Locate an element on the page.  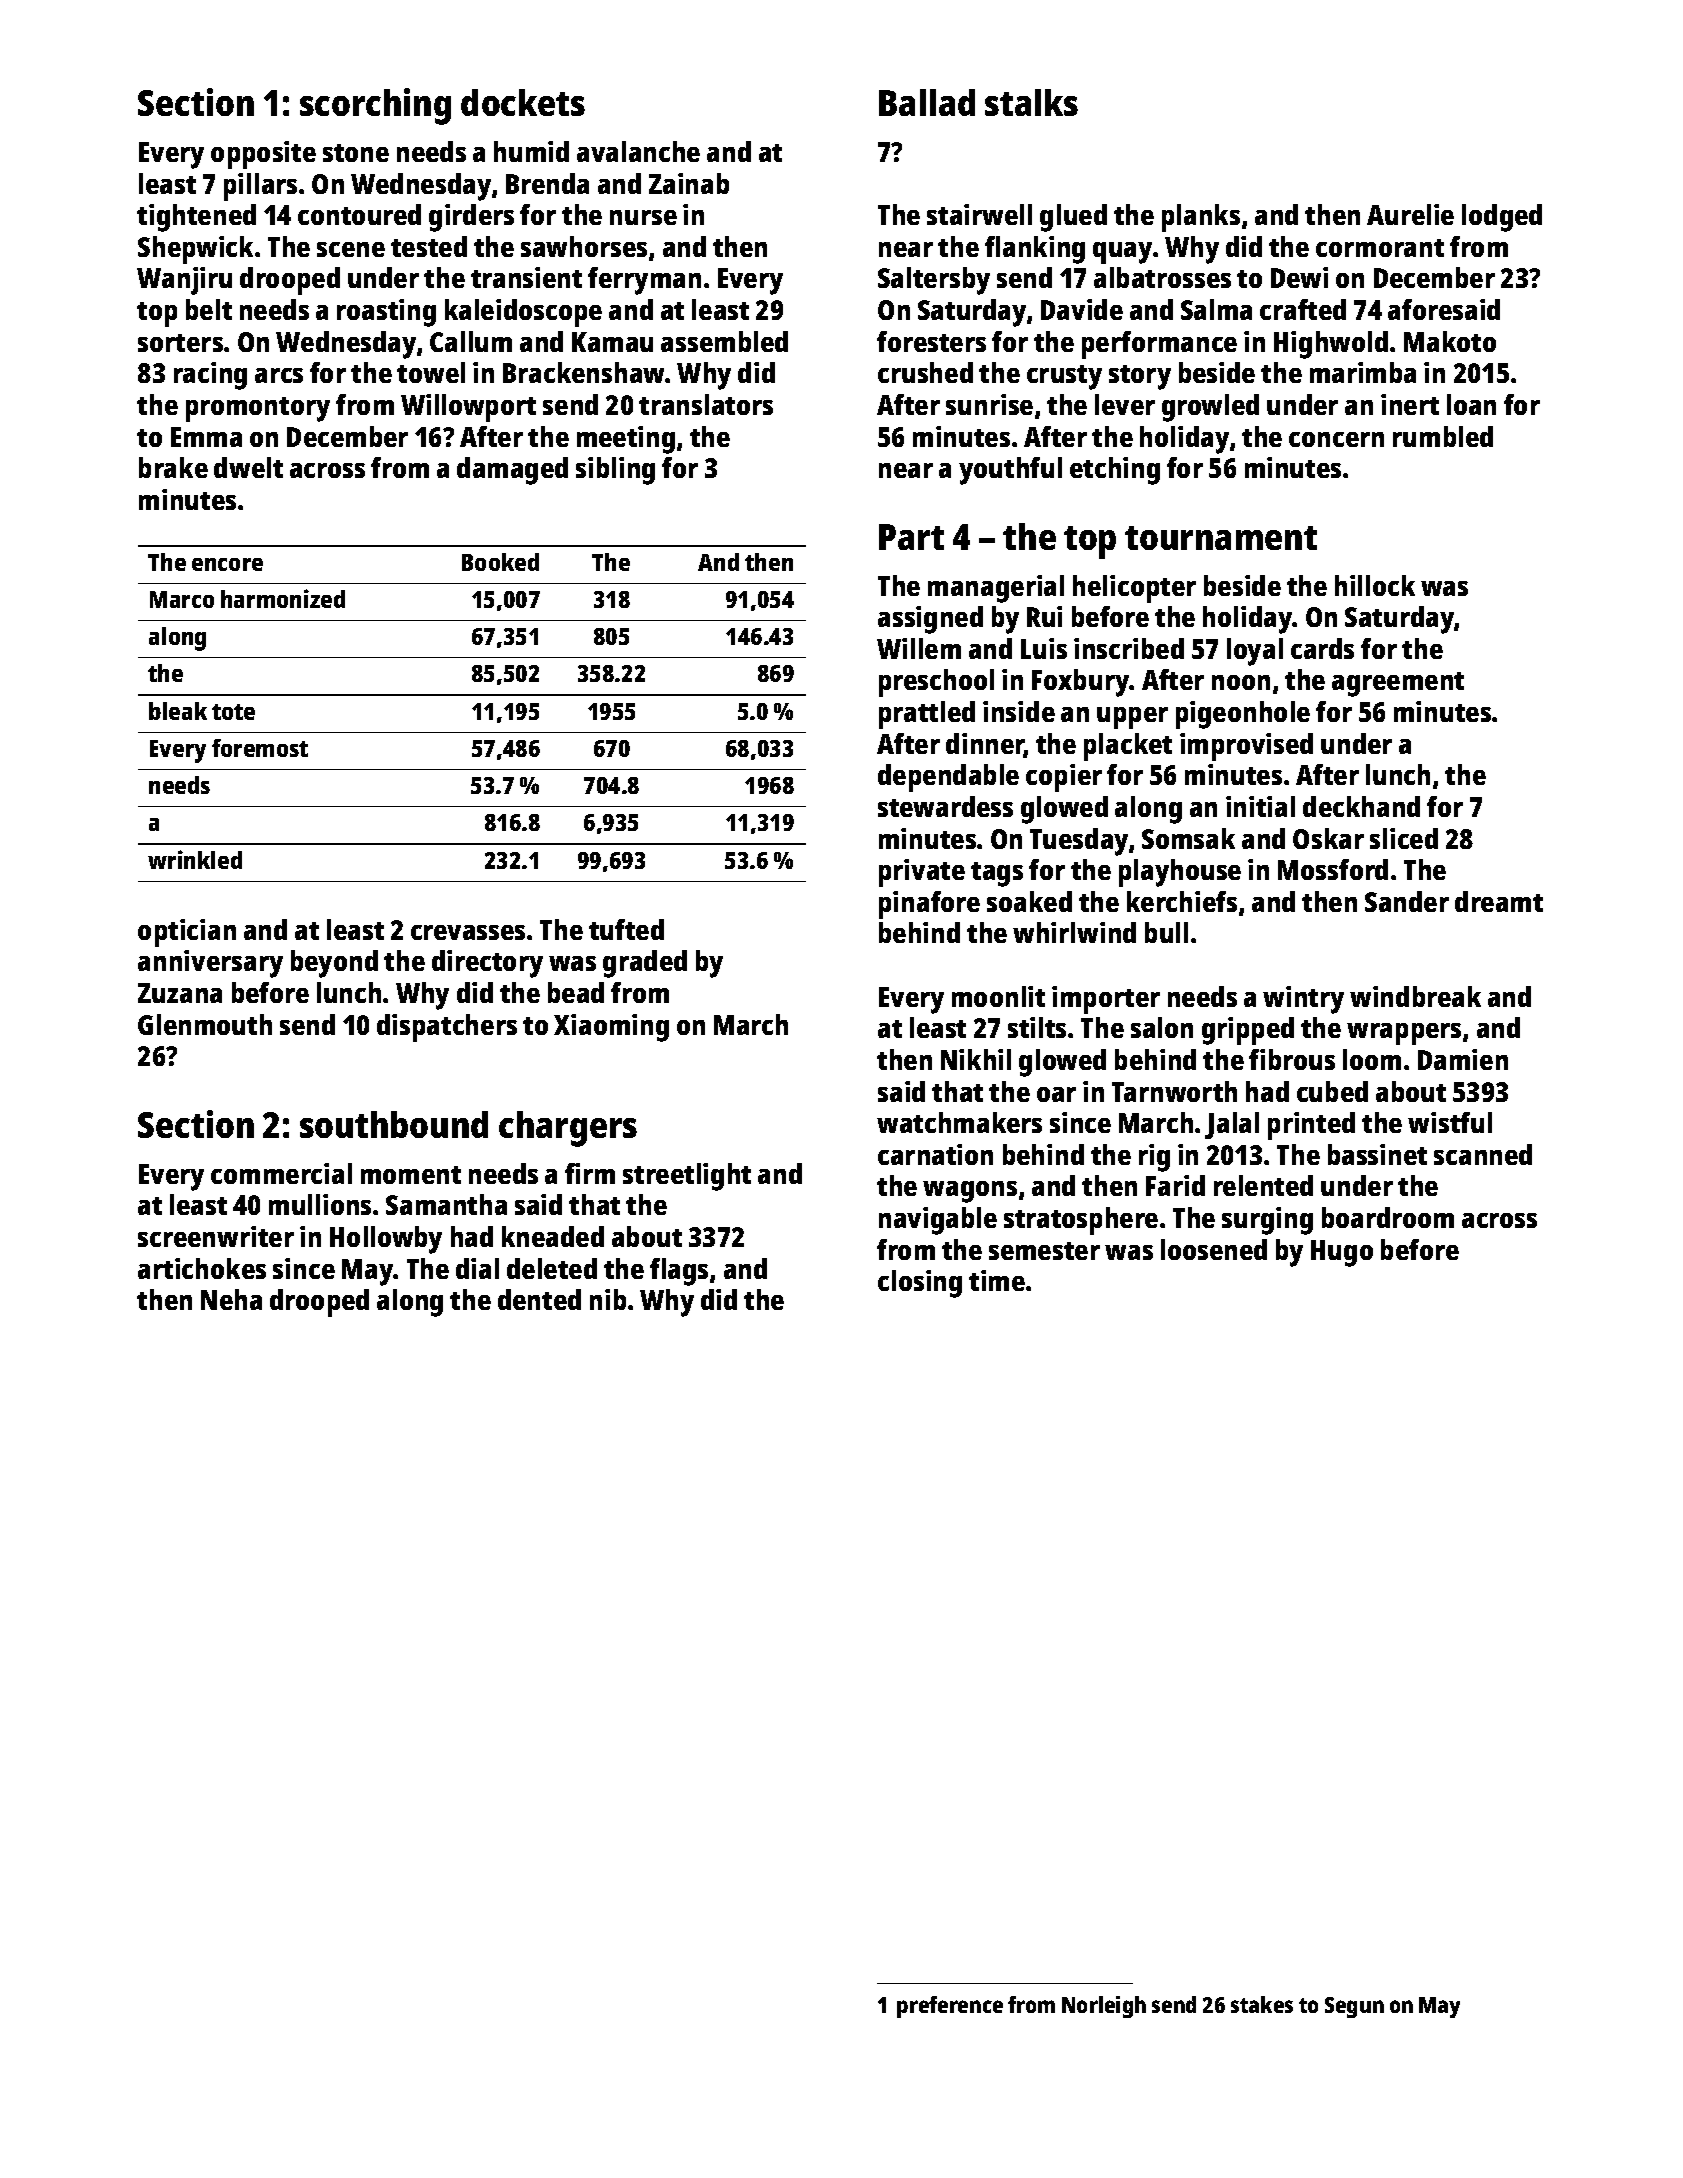
foremost is located at coordinates (260, 748).
